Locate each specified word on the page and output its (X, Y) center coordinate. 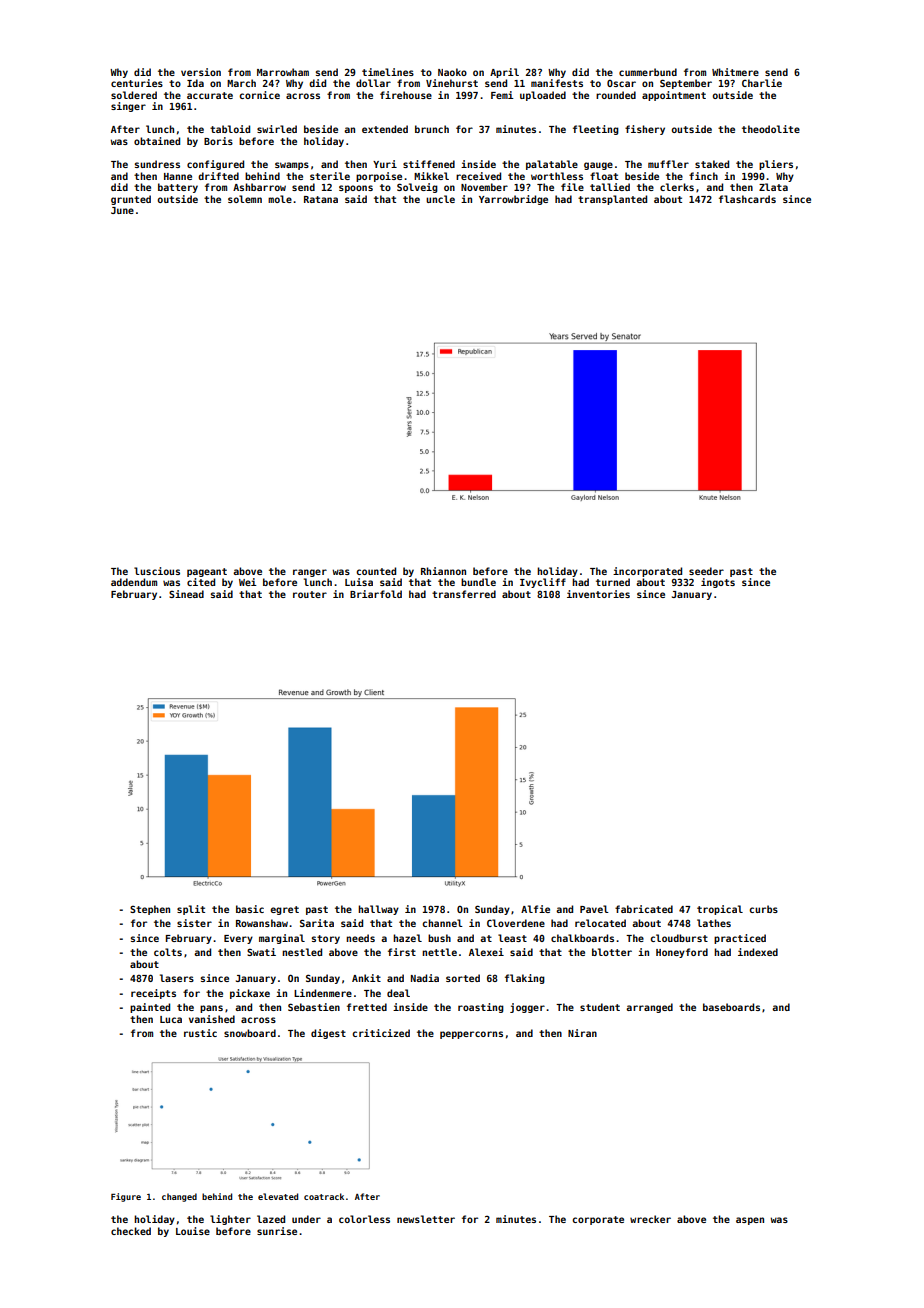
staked (712, 164)
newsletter (426, 1219)
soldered (134, 95)
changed (179, 1197)
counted (376, 571)
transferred (464, 594)
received (478, 176)
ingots (718, 583)
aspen (750, 1221)
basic (250, 909)
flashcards (747, 199)
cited (201, 582)
